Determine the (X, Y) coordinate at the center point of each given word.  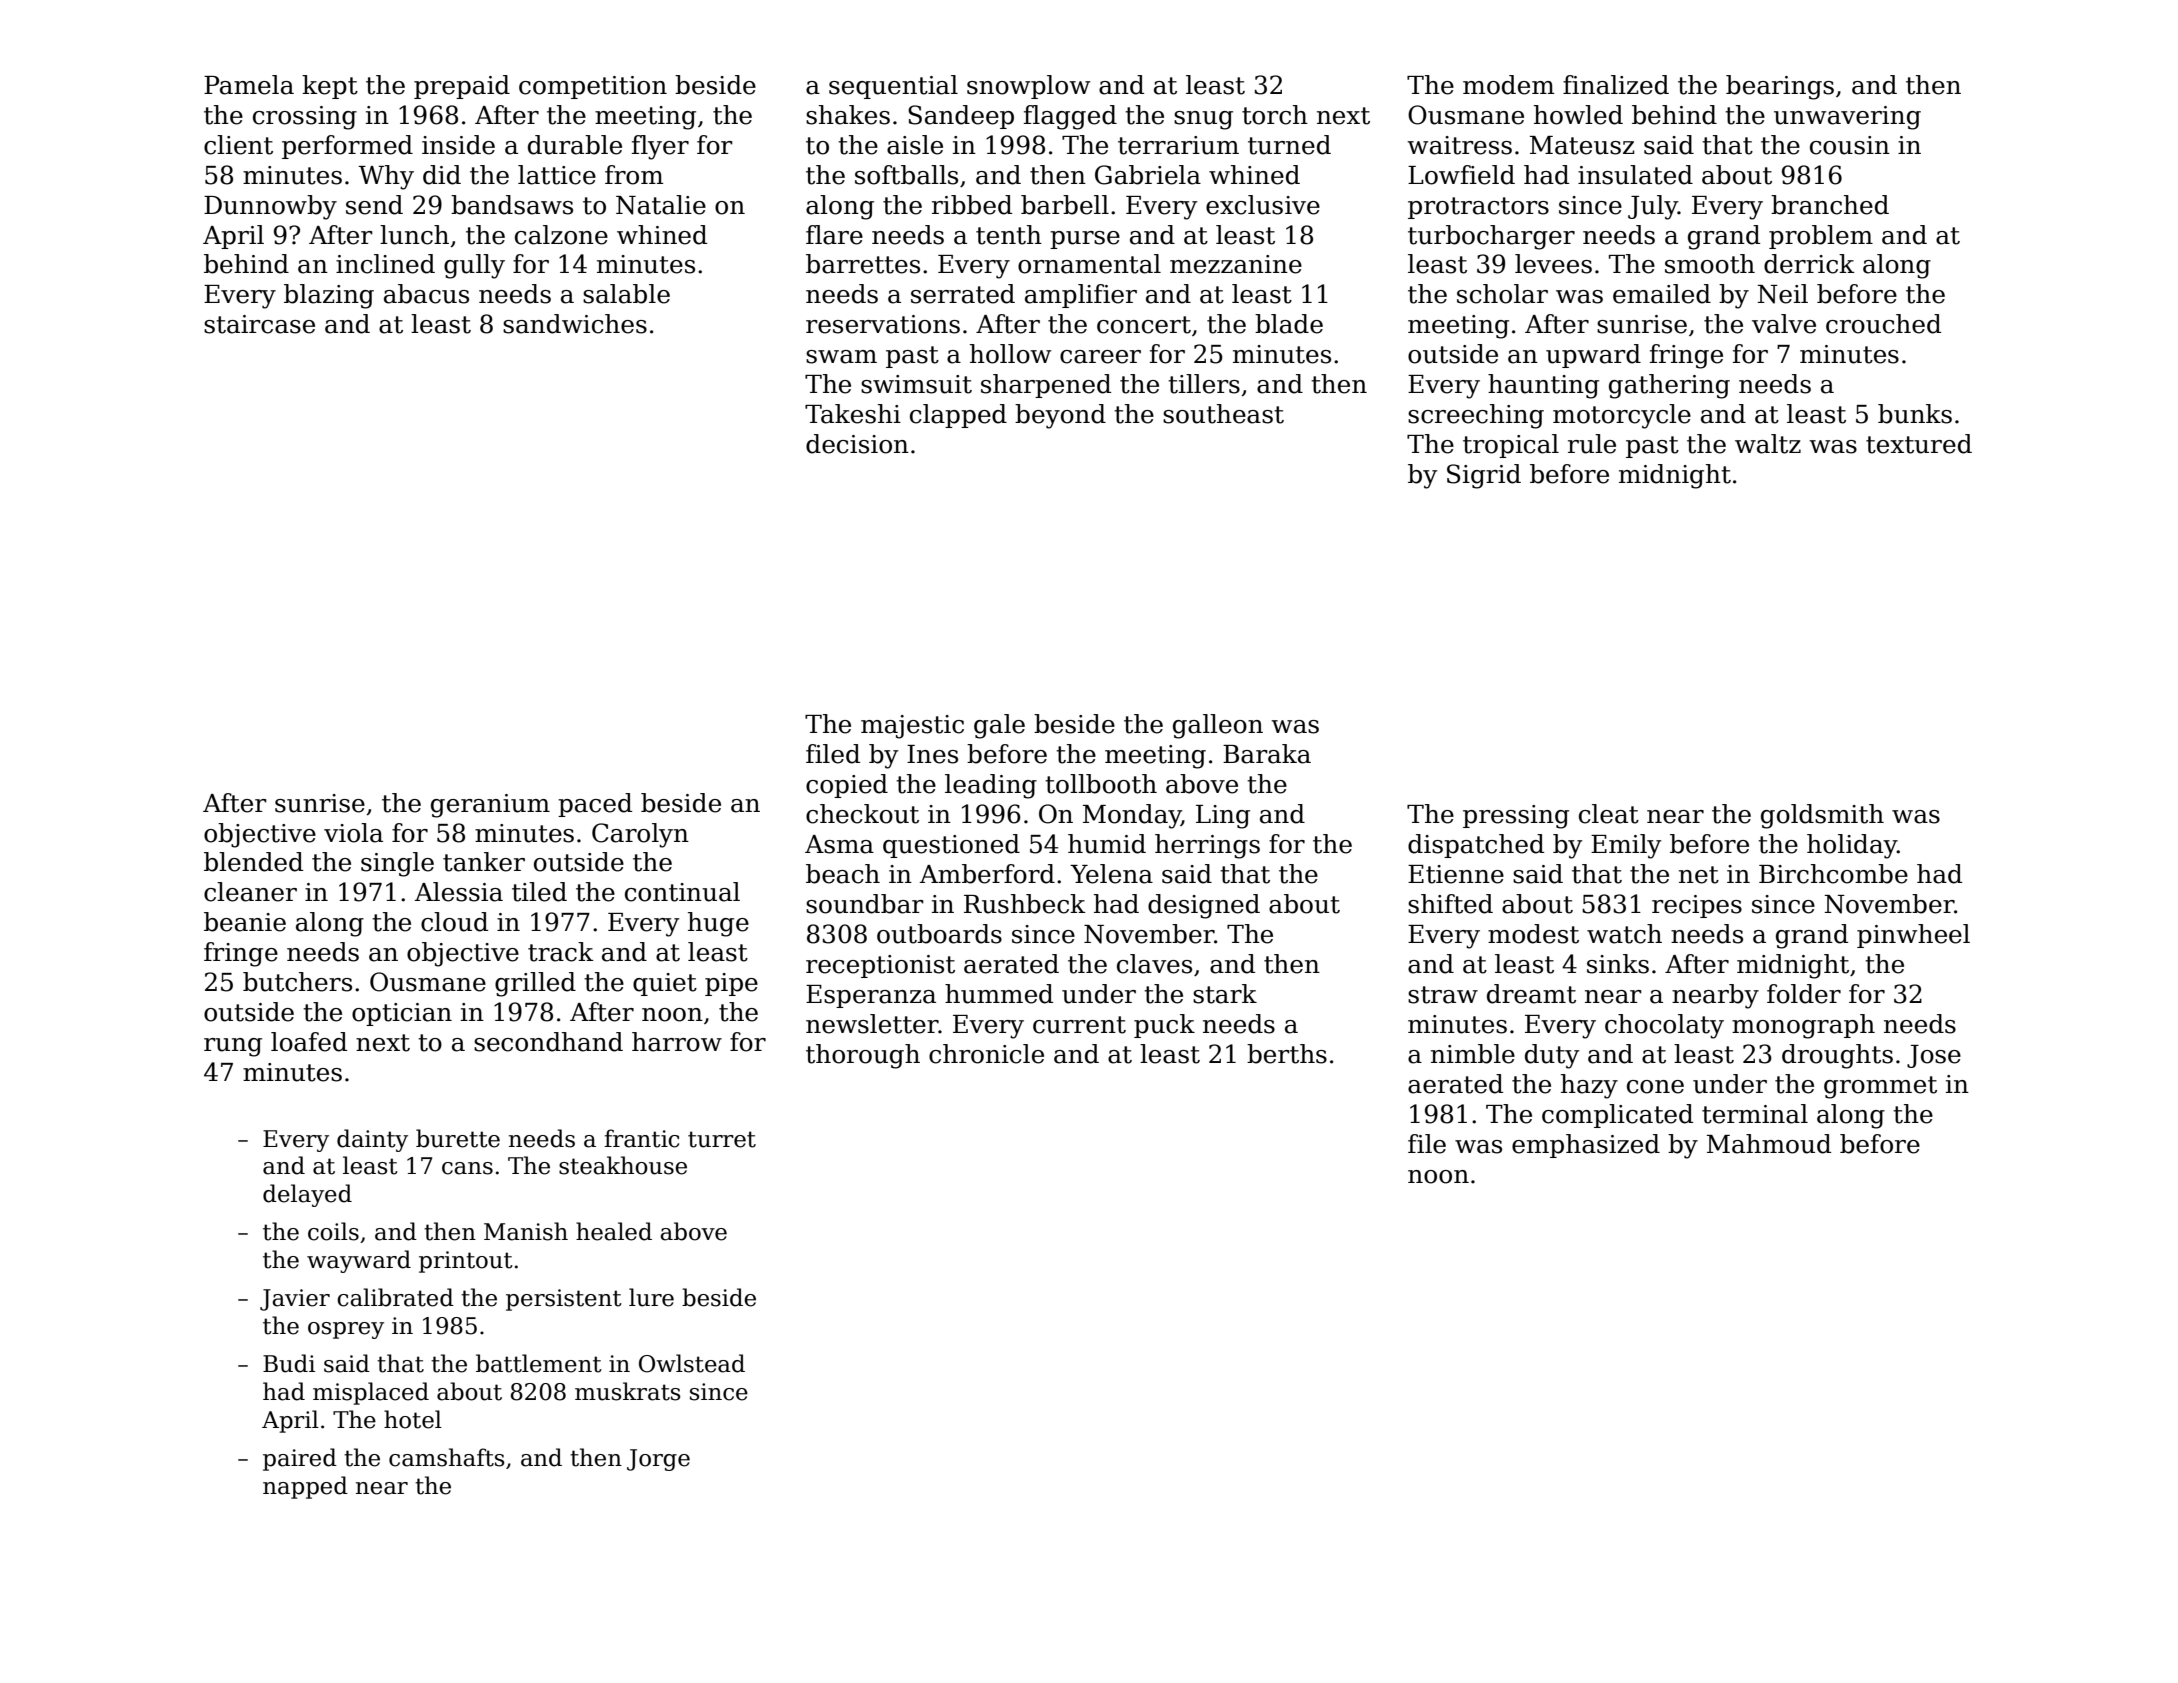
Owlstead (692, 1363)
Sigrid (1484, 476)
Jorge (658, 1460)
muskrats (628, 1391)
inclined (385, 264)
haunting (1543, 386)
